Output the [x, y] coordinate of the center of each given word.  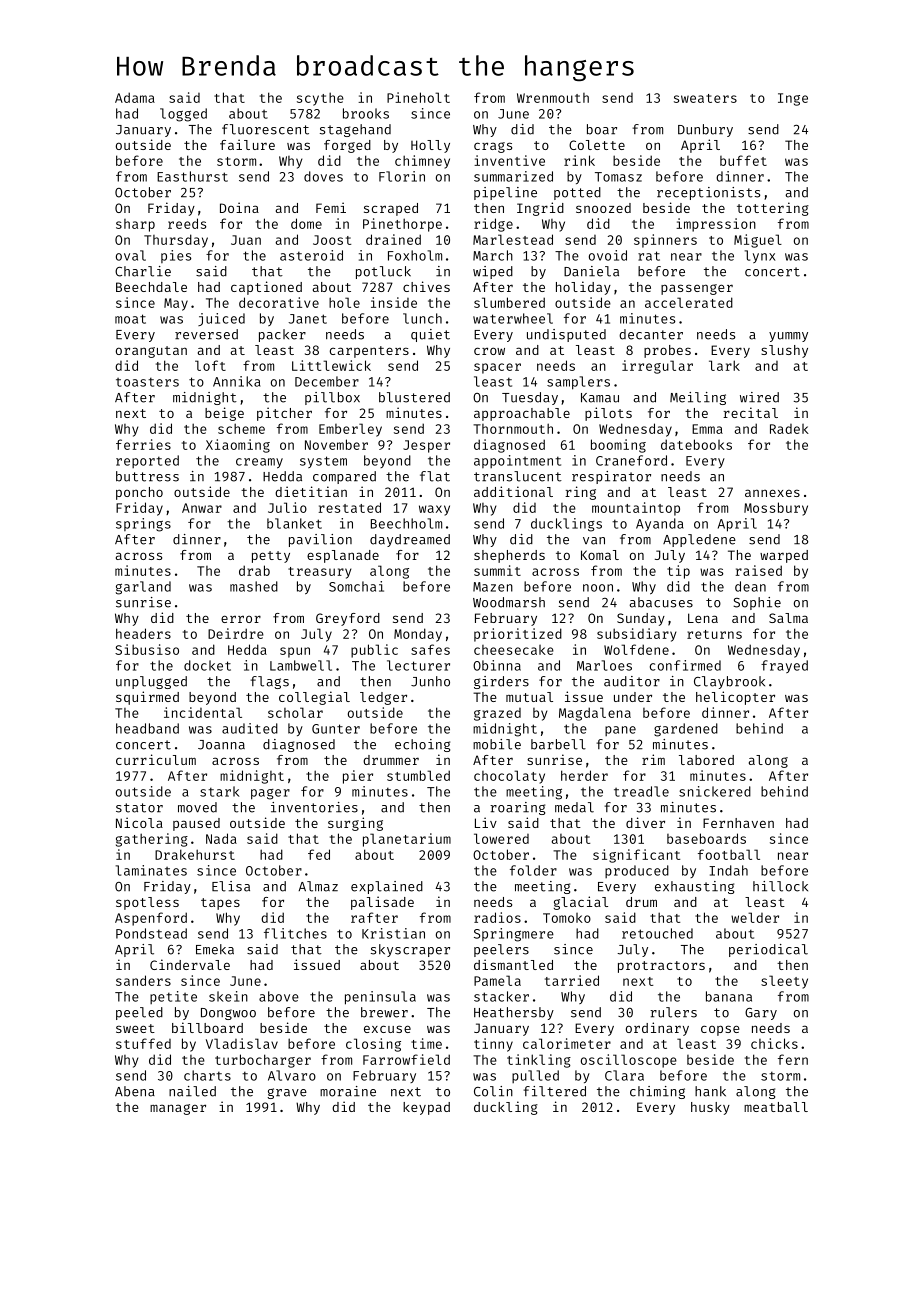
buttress [147, 476]
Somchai [356, 586]
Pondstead [151, 933]
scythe [320, 99]
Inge [793, 99]
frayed [784, 666]
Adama [135, 97]
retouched [657, 933]
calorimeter [567, 1043]
